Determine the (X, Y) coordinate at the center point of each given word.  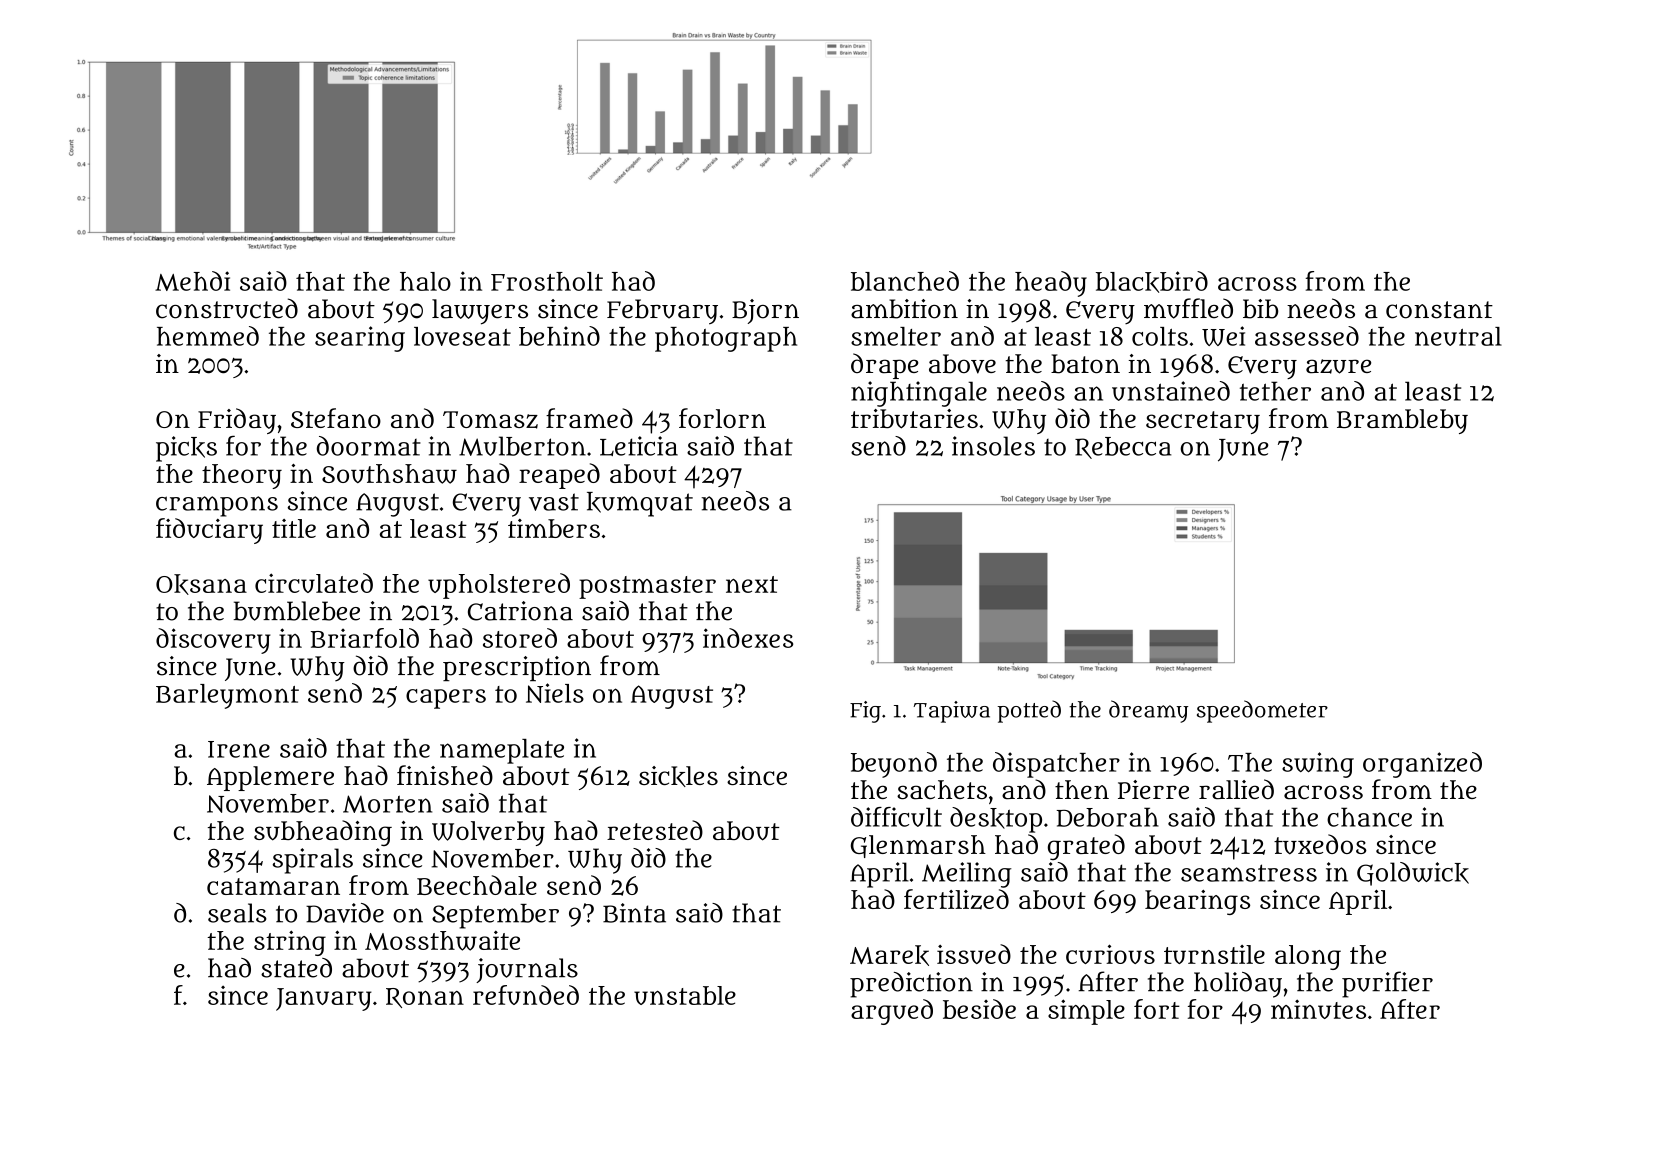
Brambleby (1402, 421)
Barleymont (227, 696)
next (752, 584)
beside (979, 1009)
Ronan (425, 998)
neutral (1458, 336)
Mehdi (192, 281)
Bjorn (765, 311)
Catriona (520, 611)
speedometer (1262, 711)
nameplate (502, 751)
